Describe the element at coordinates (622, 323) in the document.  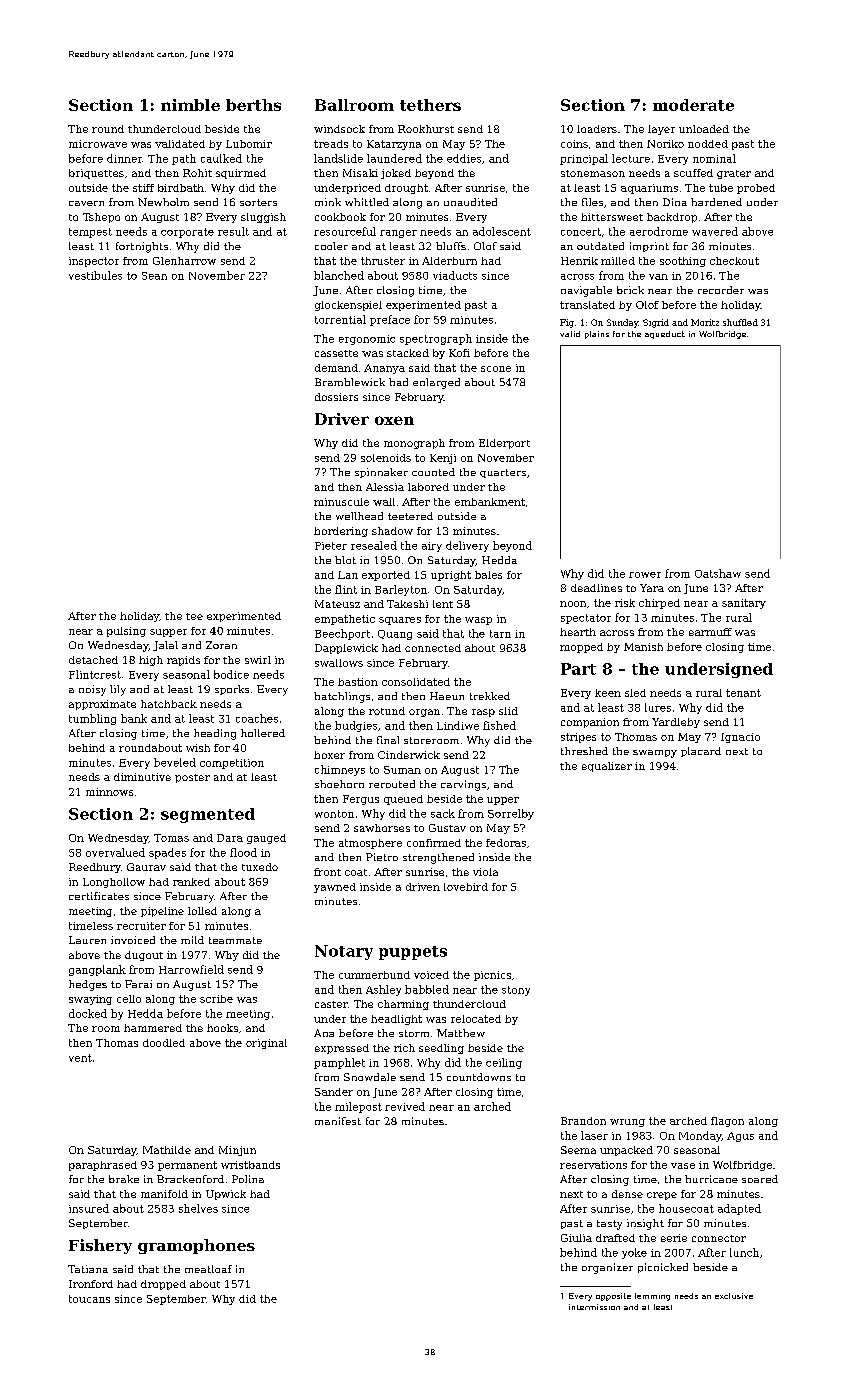
I see `Sunday` at that location.
